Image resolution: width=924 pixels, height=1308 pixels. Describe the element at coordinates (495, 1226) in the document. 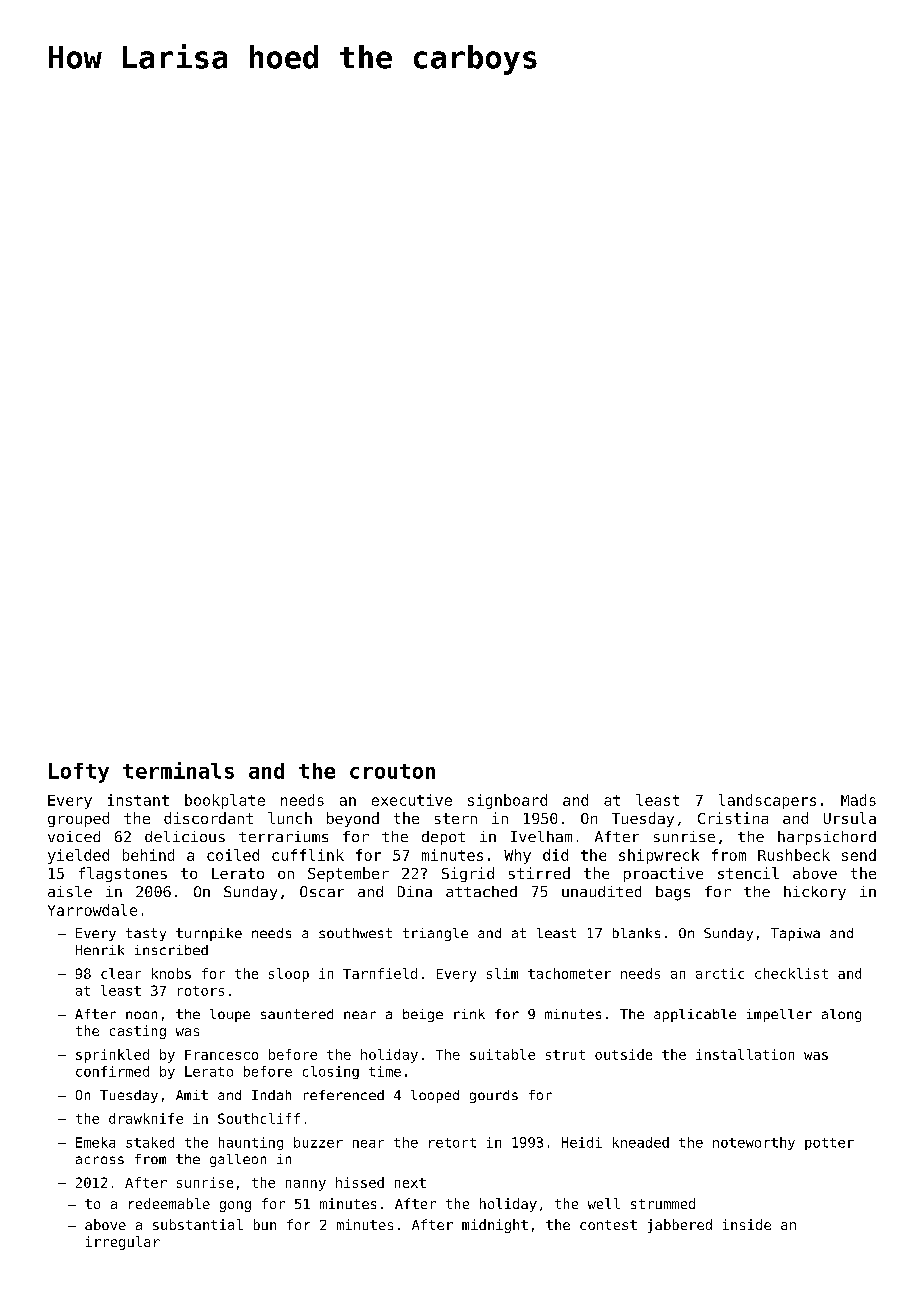

I see `midnight` at that location.
